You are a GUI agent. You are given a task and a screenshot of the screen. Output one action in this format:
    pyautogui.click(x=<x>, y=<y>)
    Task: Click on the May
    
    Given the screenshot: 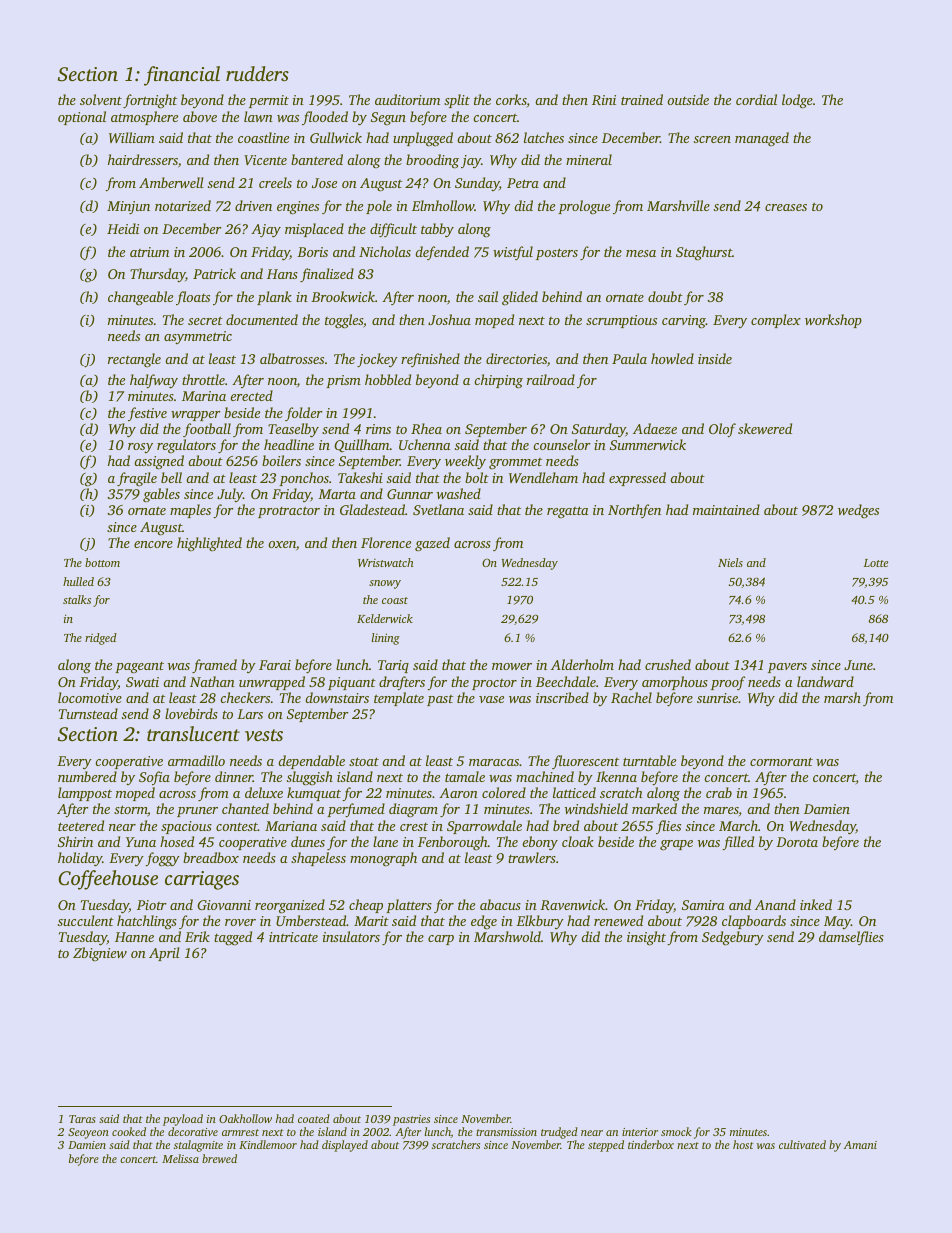 What is the action you would take?
    pyautogui.click(x=837, y=922)
